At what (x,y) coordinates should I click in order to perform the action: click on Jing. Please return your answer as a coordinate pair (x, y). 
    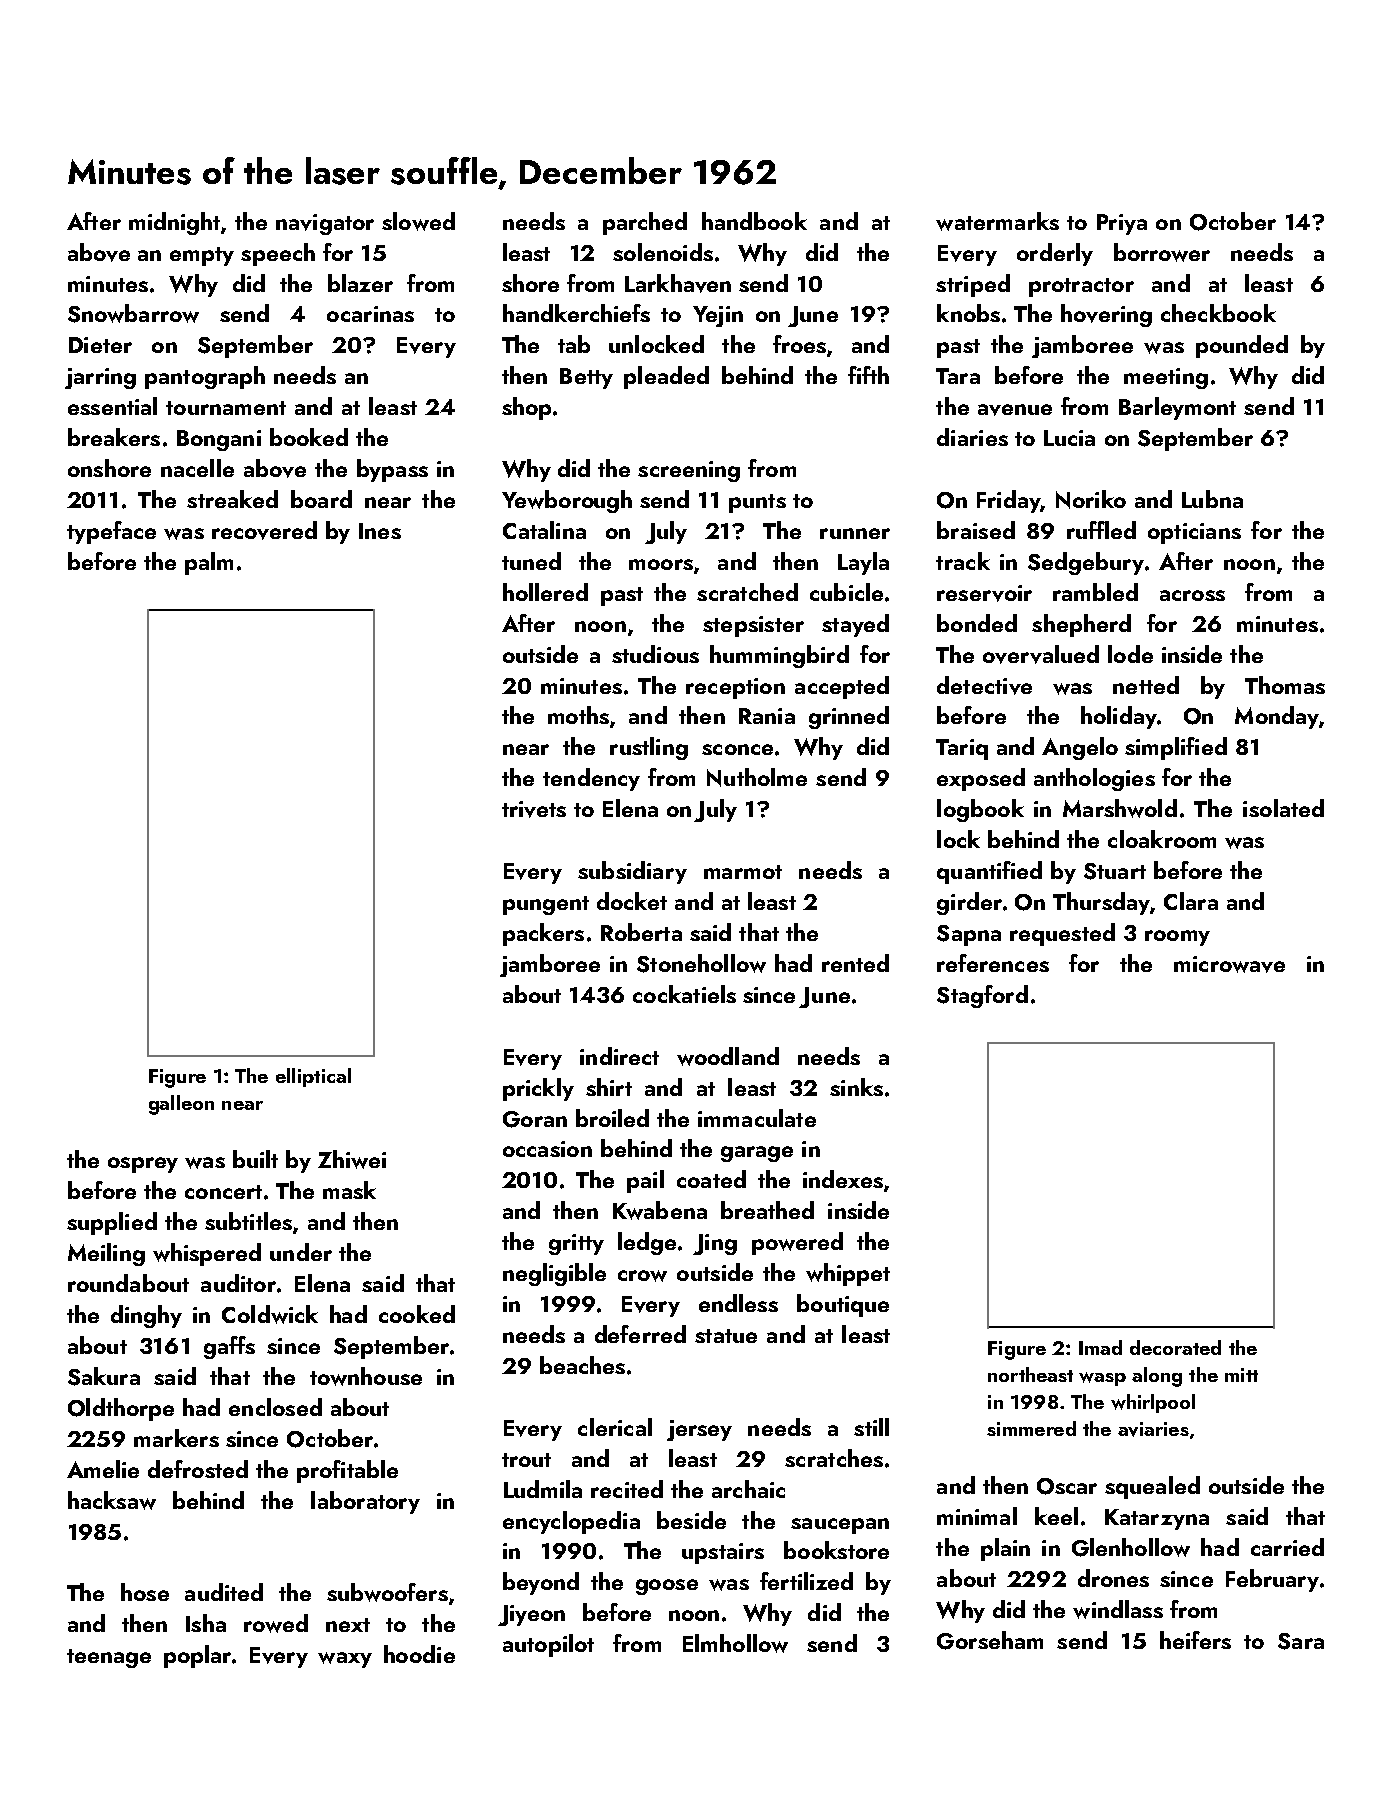
    Looking at the image, I should click on (715, 1244).
